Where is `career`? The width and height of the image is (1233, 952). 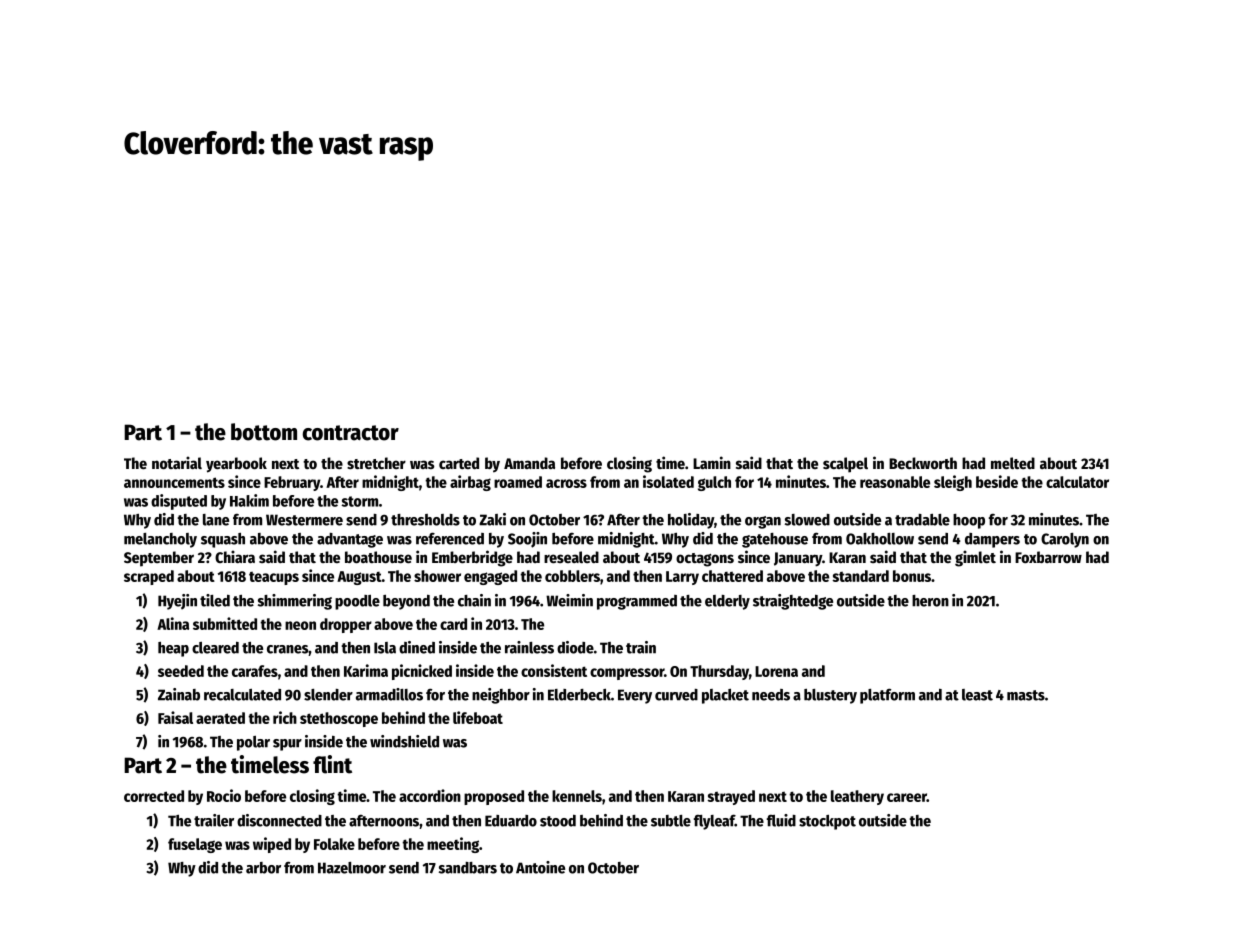 career is located at coordinates (907, 797).
